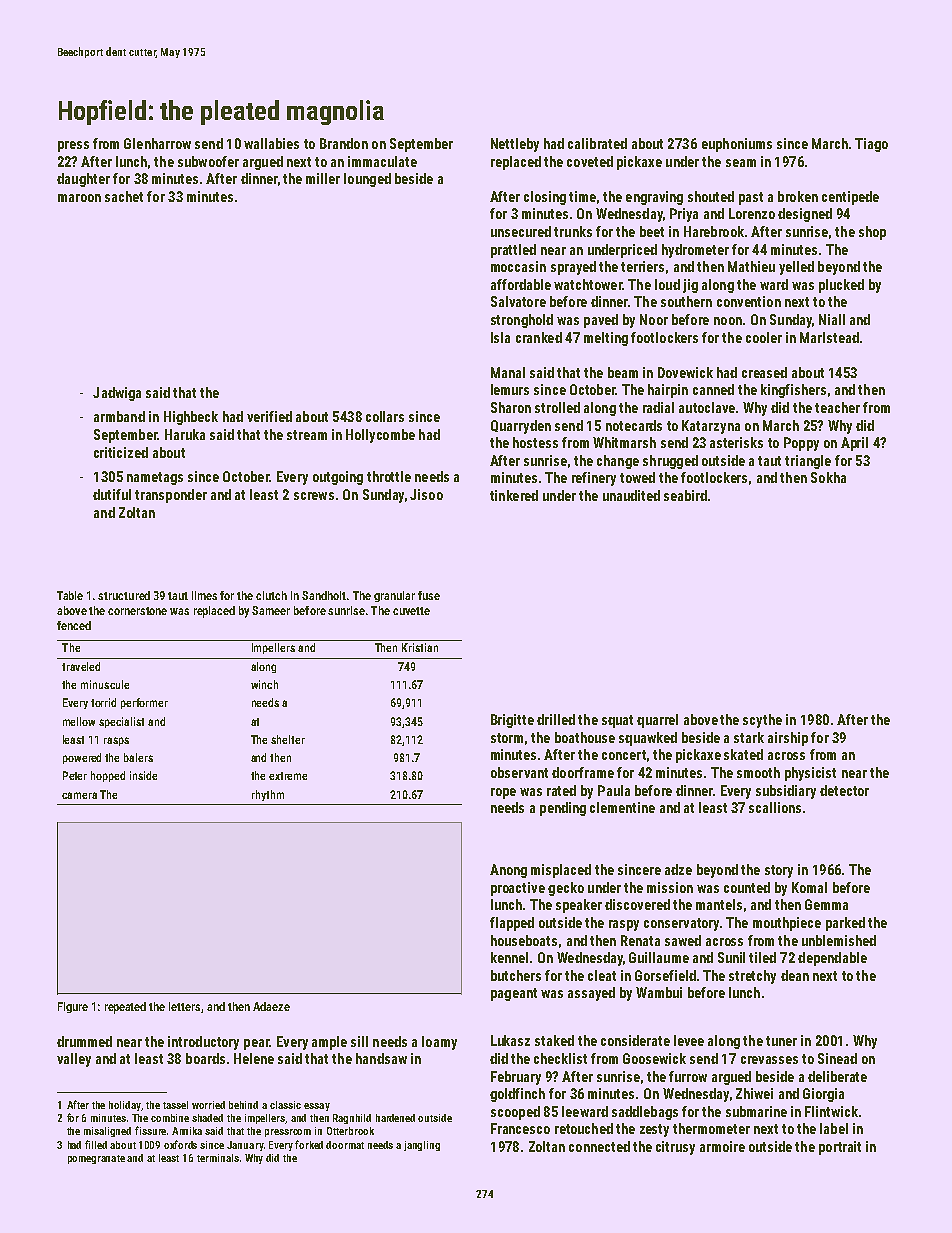 The image size is (952, 1233). I want to click on immaculate, so click(382, 161).
